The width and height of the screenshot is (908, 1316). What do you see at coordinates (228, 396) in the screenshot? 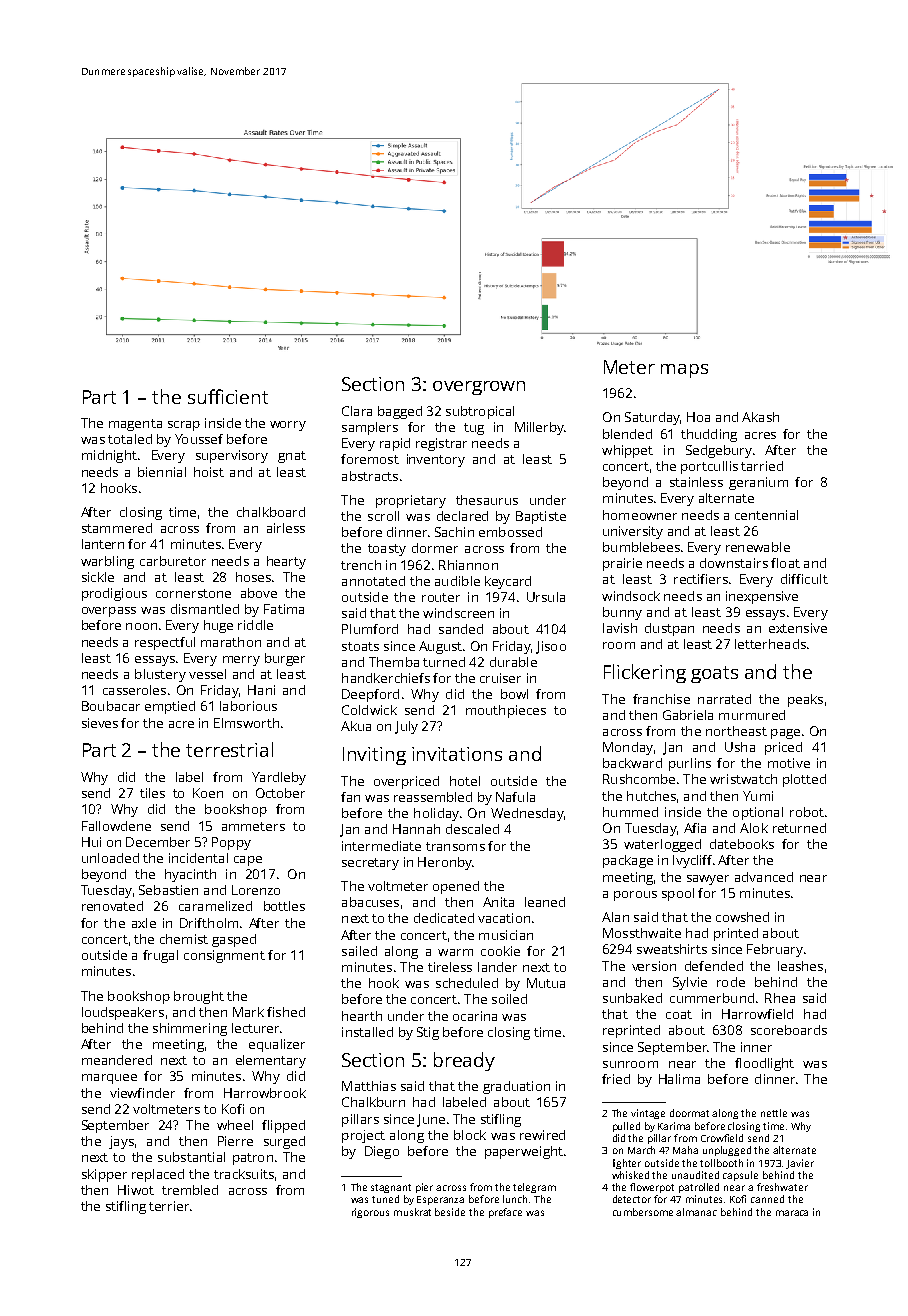
I see `sufficient` at bounding box center [228, 396].
